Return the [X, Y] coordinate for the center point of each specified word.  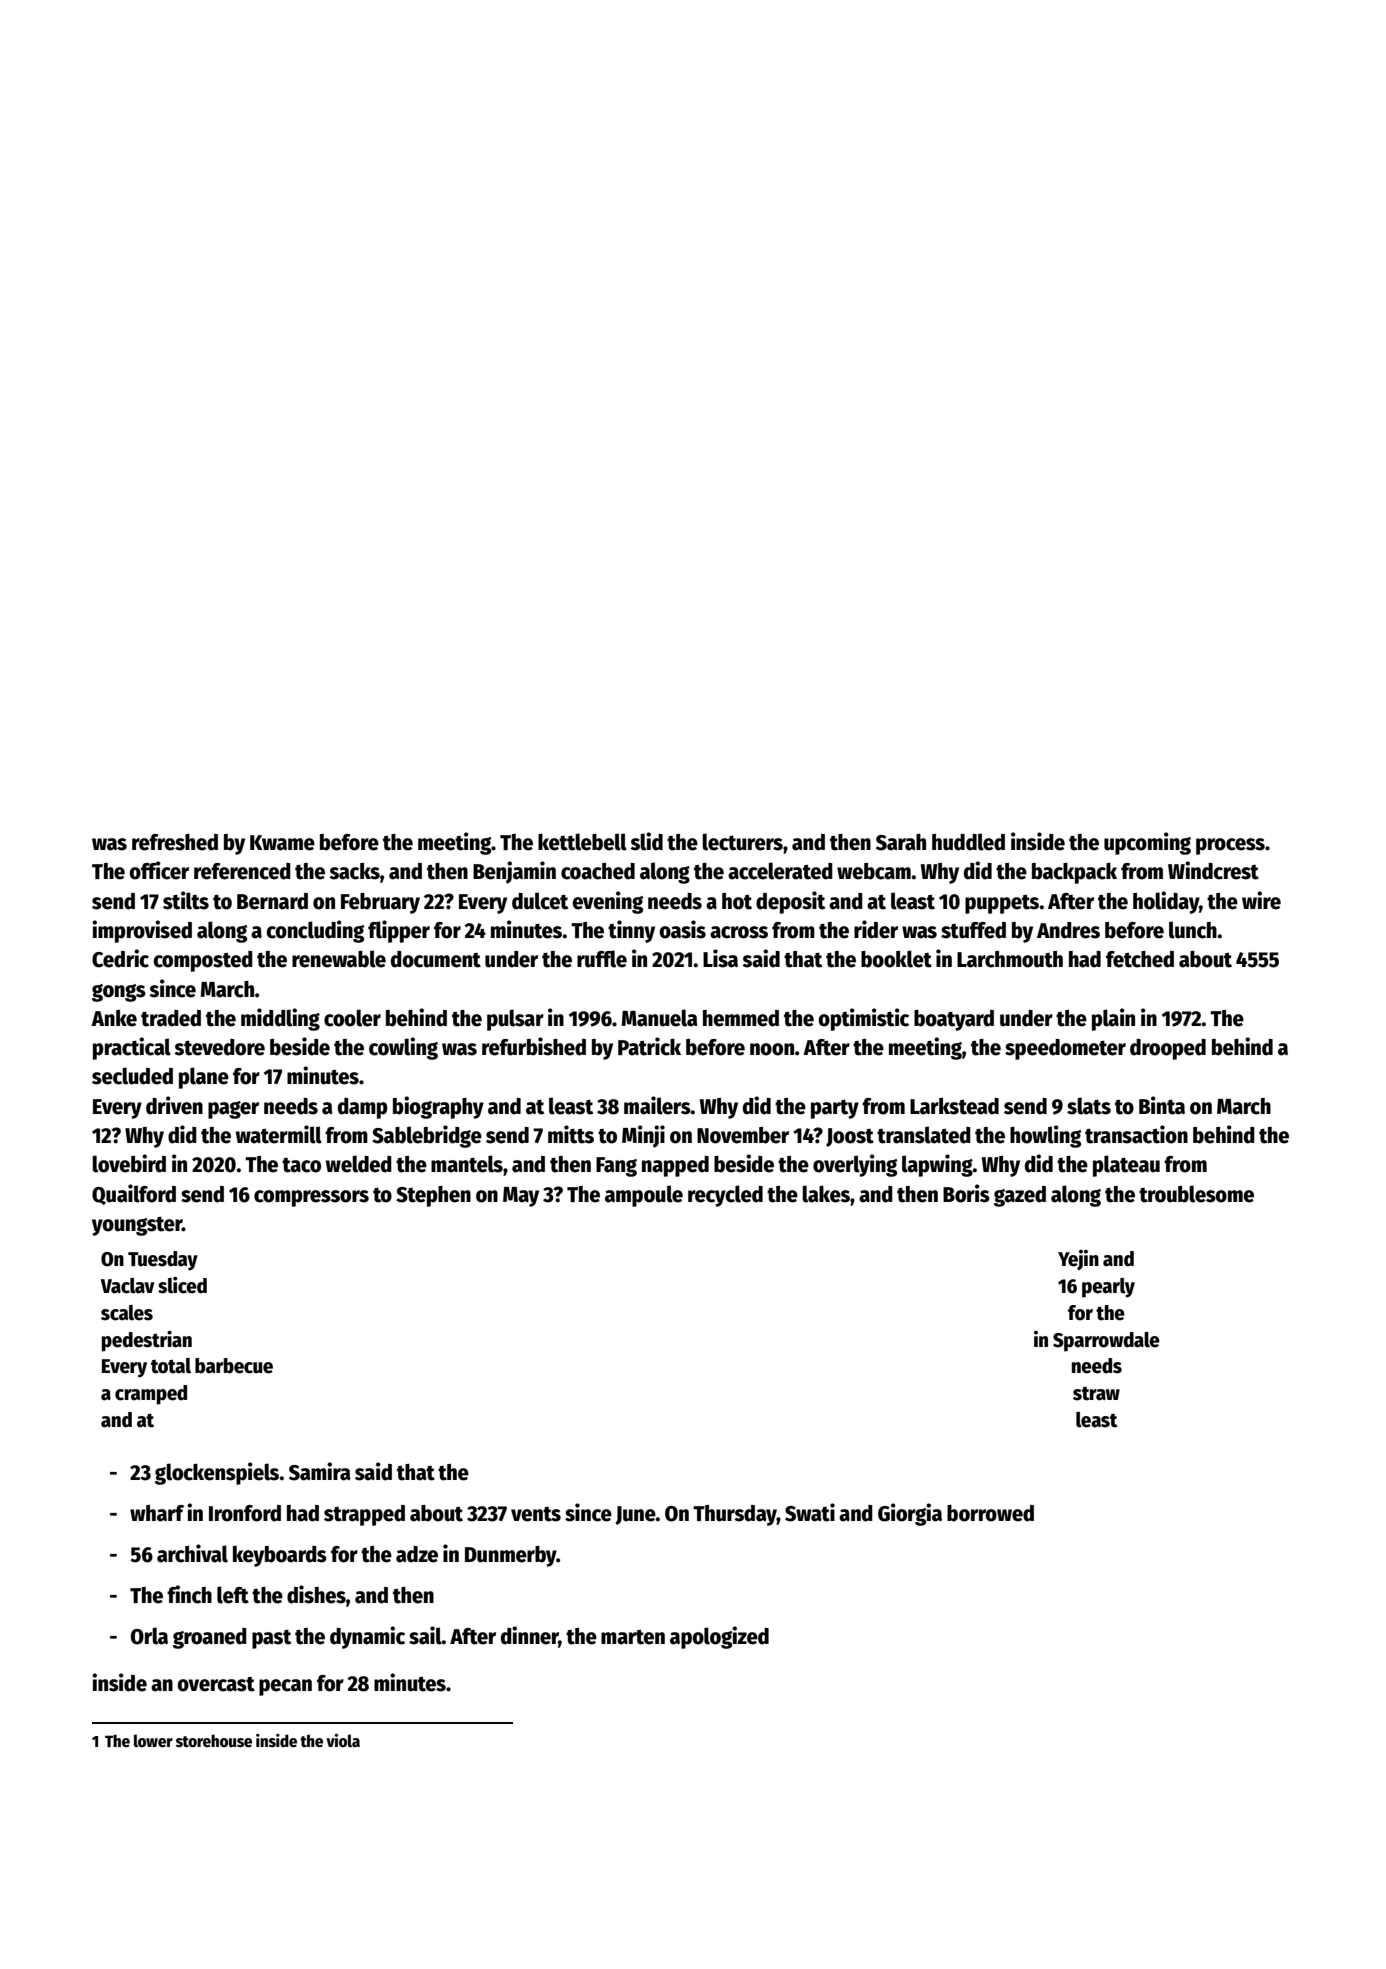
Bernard [272, 901]
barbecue [234, 1366]
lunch [1193, 930]
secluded [132, 1076]
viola [343, 1740]
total [171, 1366]
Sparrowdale [1106, 1342]
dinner [530, 1636]
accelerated [780, 871]
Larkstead [954, 1106]
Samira [319, 1471]
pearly [1108, 1288]
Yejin [1078, 1260]
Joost [850, 1137]
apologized [719, 1637]
